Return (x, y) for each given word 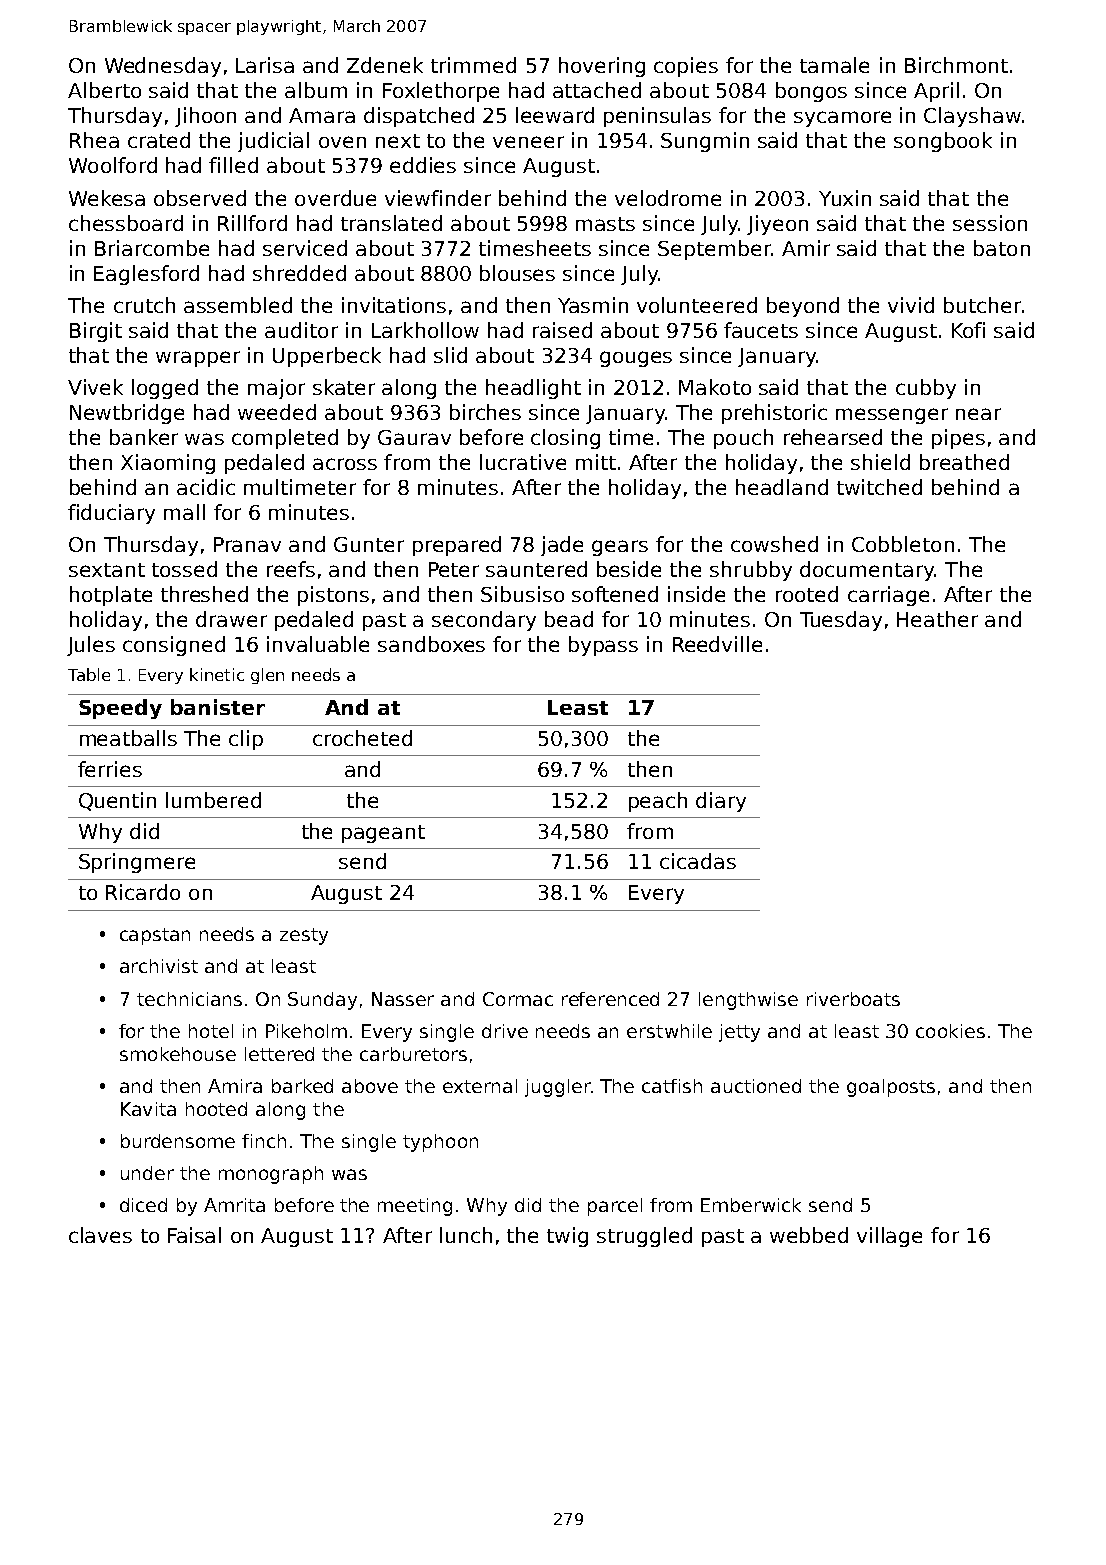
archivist (159, 966)
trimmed (473, 65)
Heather (937, 619)
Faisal (194, 1235)
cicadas (698, 861)
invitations (394, 305)
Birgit (96, 332)
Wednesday (163, 67)
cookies (950, 1031)
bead (569, 619)
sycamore (842, 119)
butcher (982, 305)
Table (89, 674)
